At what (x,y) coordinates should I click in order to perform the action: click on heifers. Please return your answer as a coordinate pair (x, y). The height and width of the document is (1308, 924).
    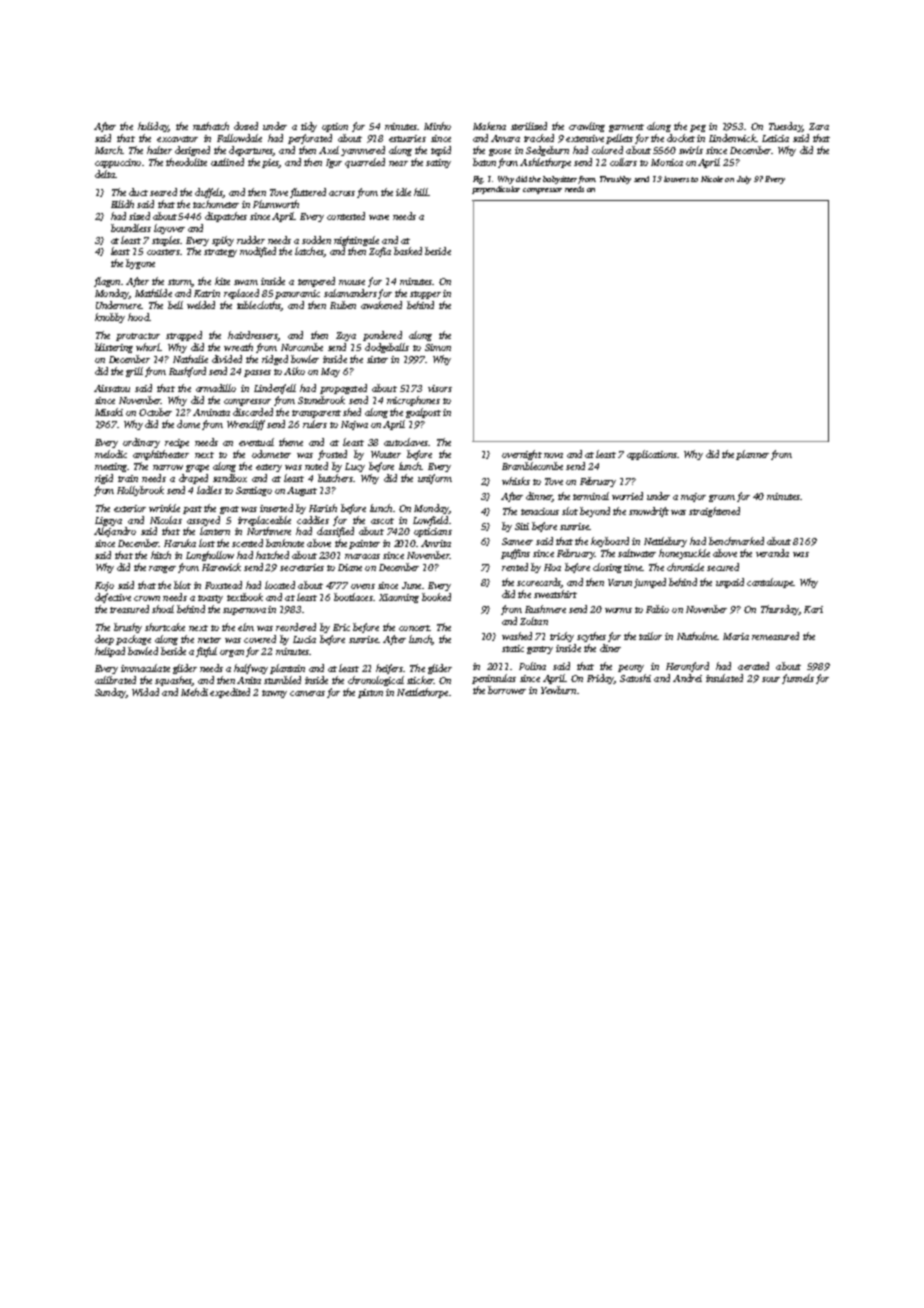
    Looking at the image, I should click on (389, 669).
